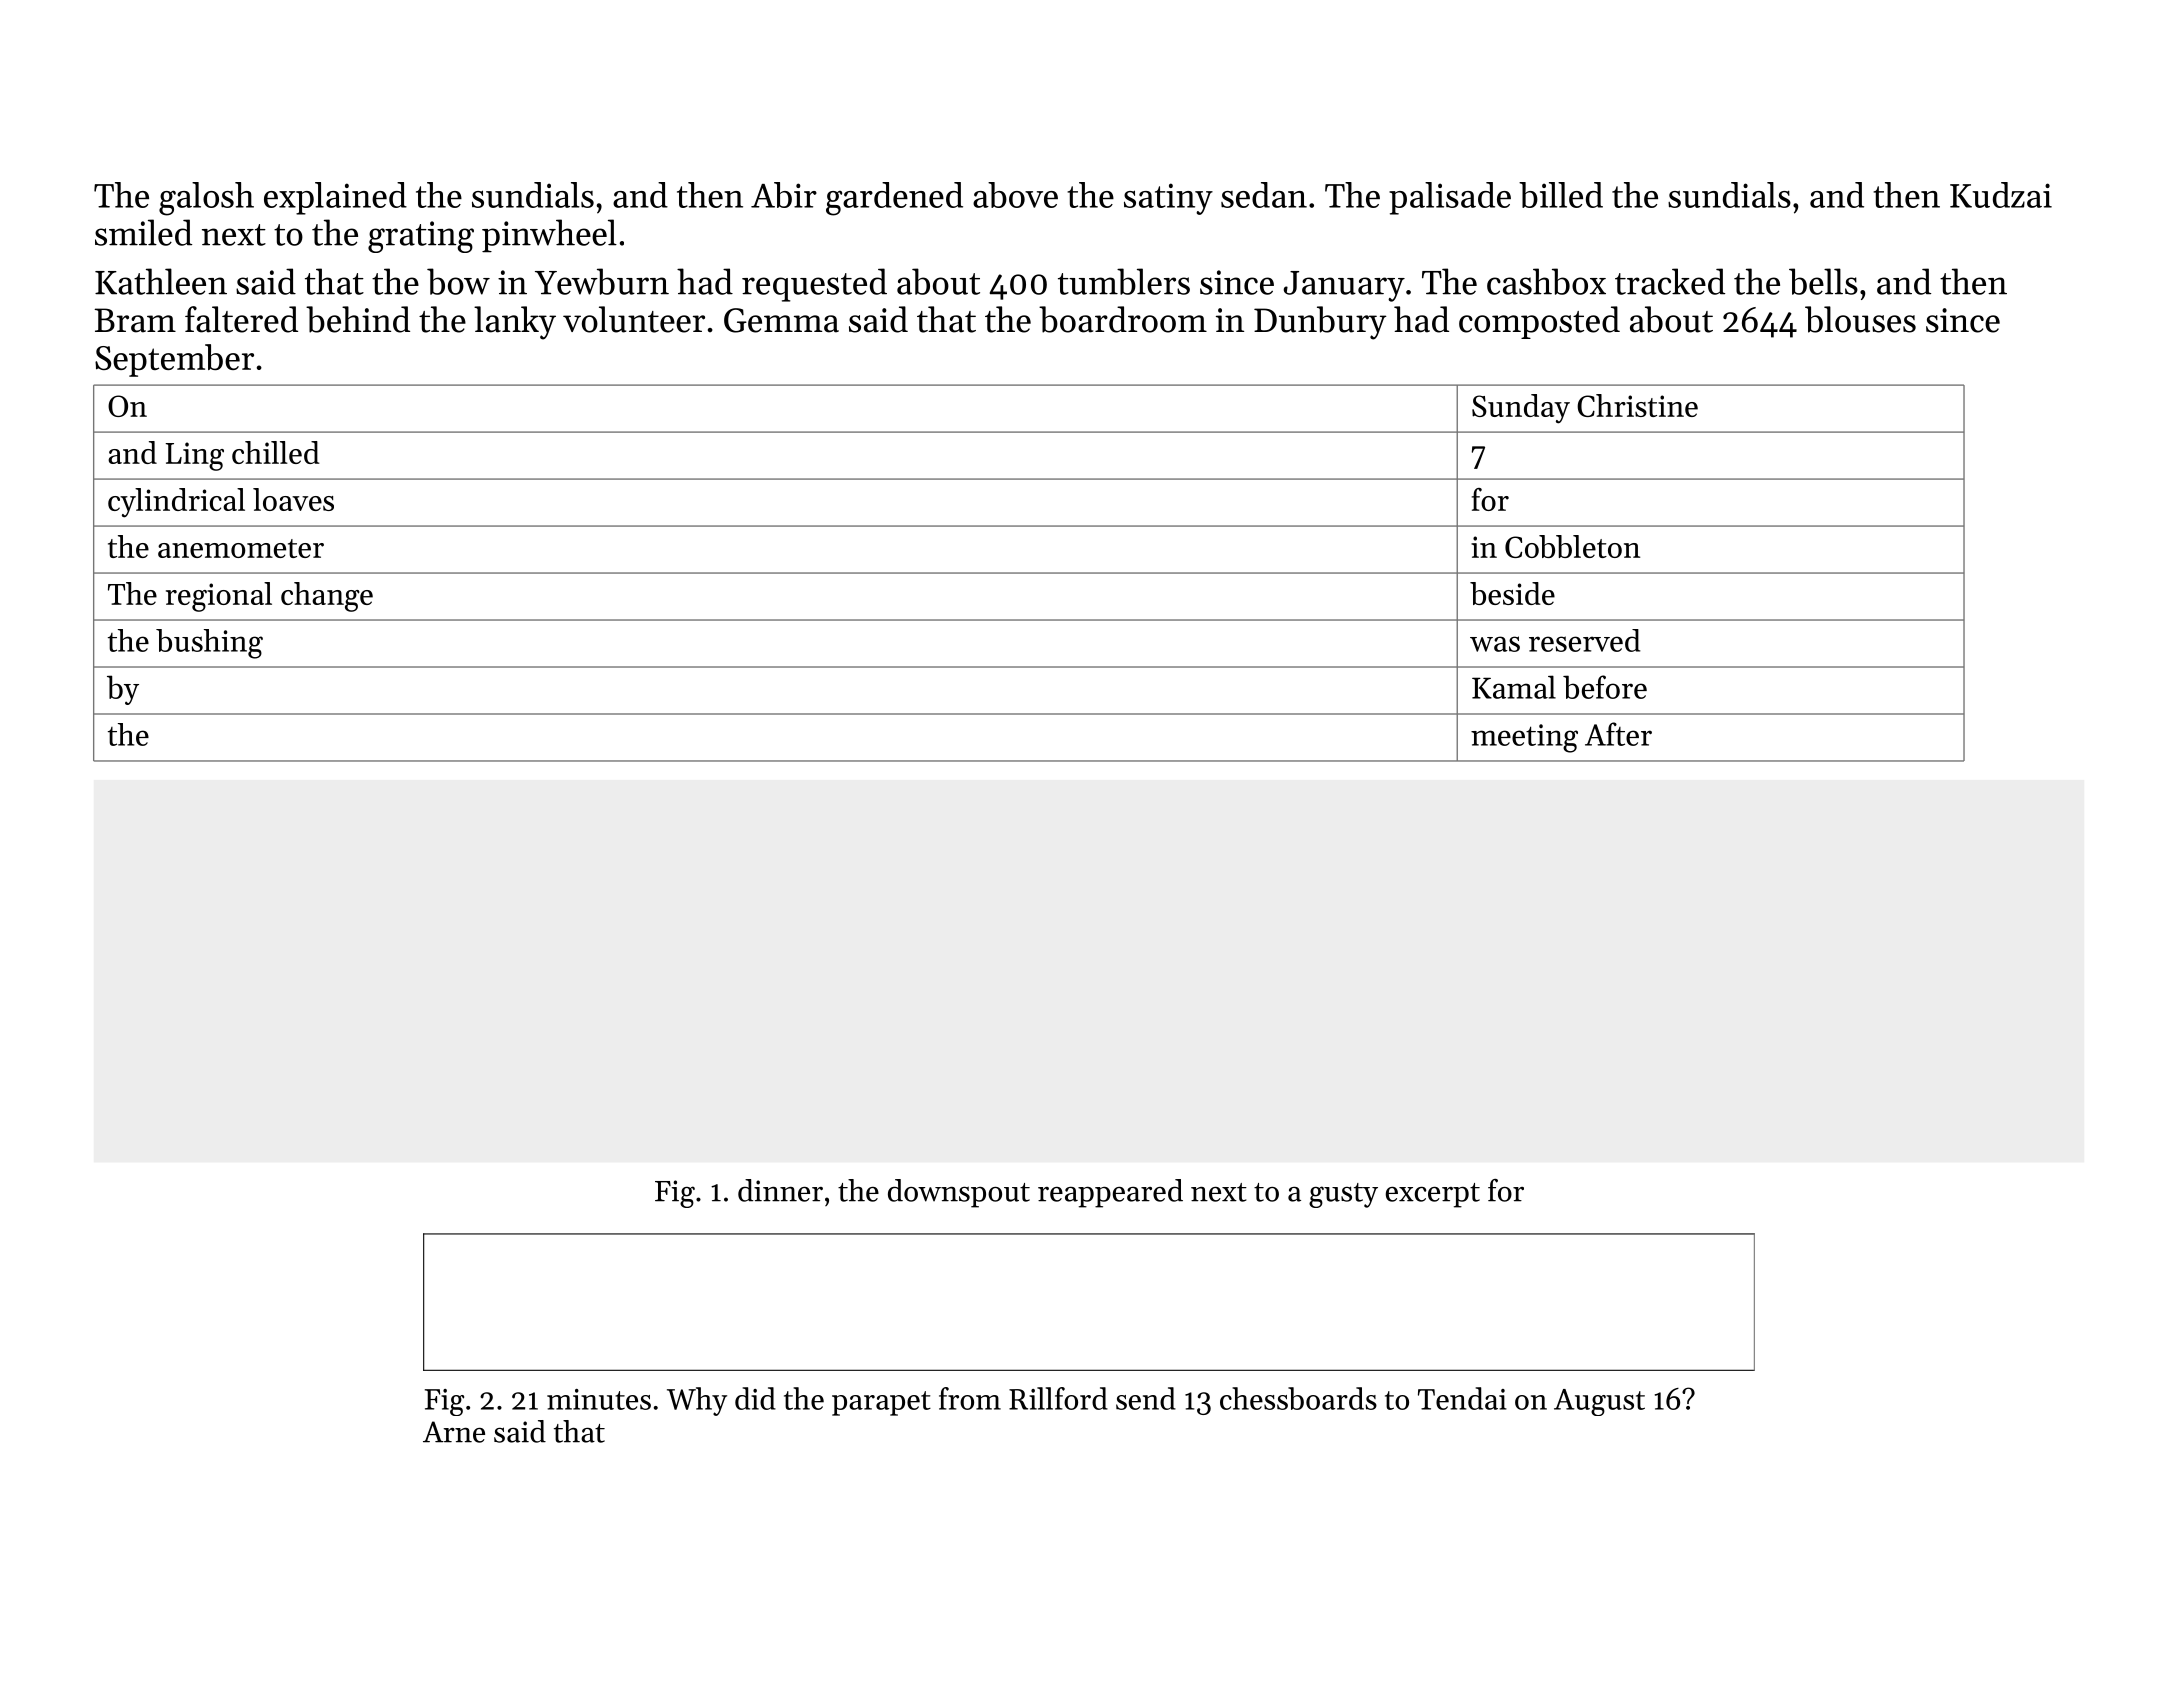 This screenshot has height=1683, width=2178. Describe the element at coordinates (780, 1190) in the screenshot. I see `dinner` at that location.
